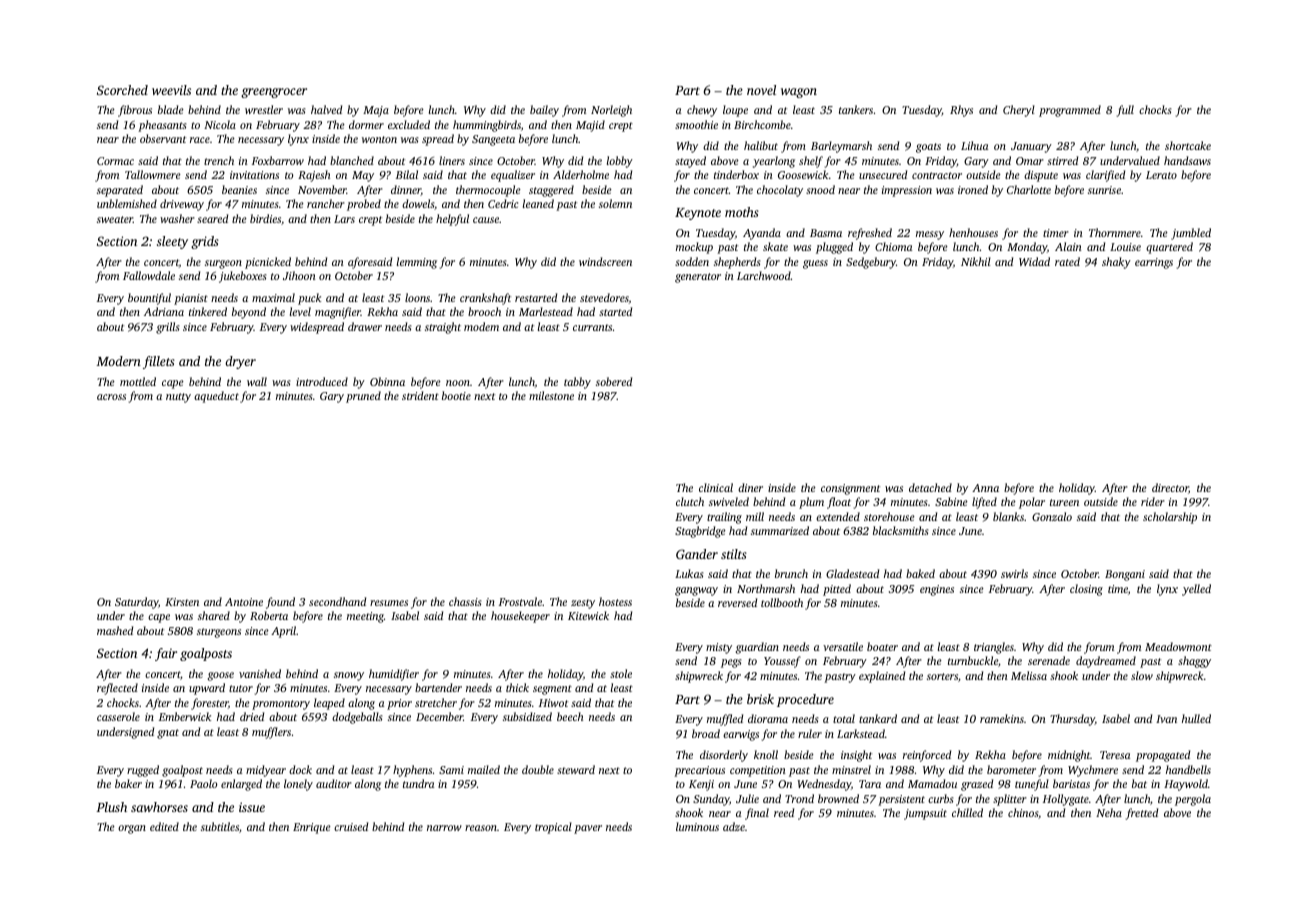 The image size is (1308, 924). I want to click on adze, so click(734, 826).
